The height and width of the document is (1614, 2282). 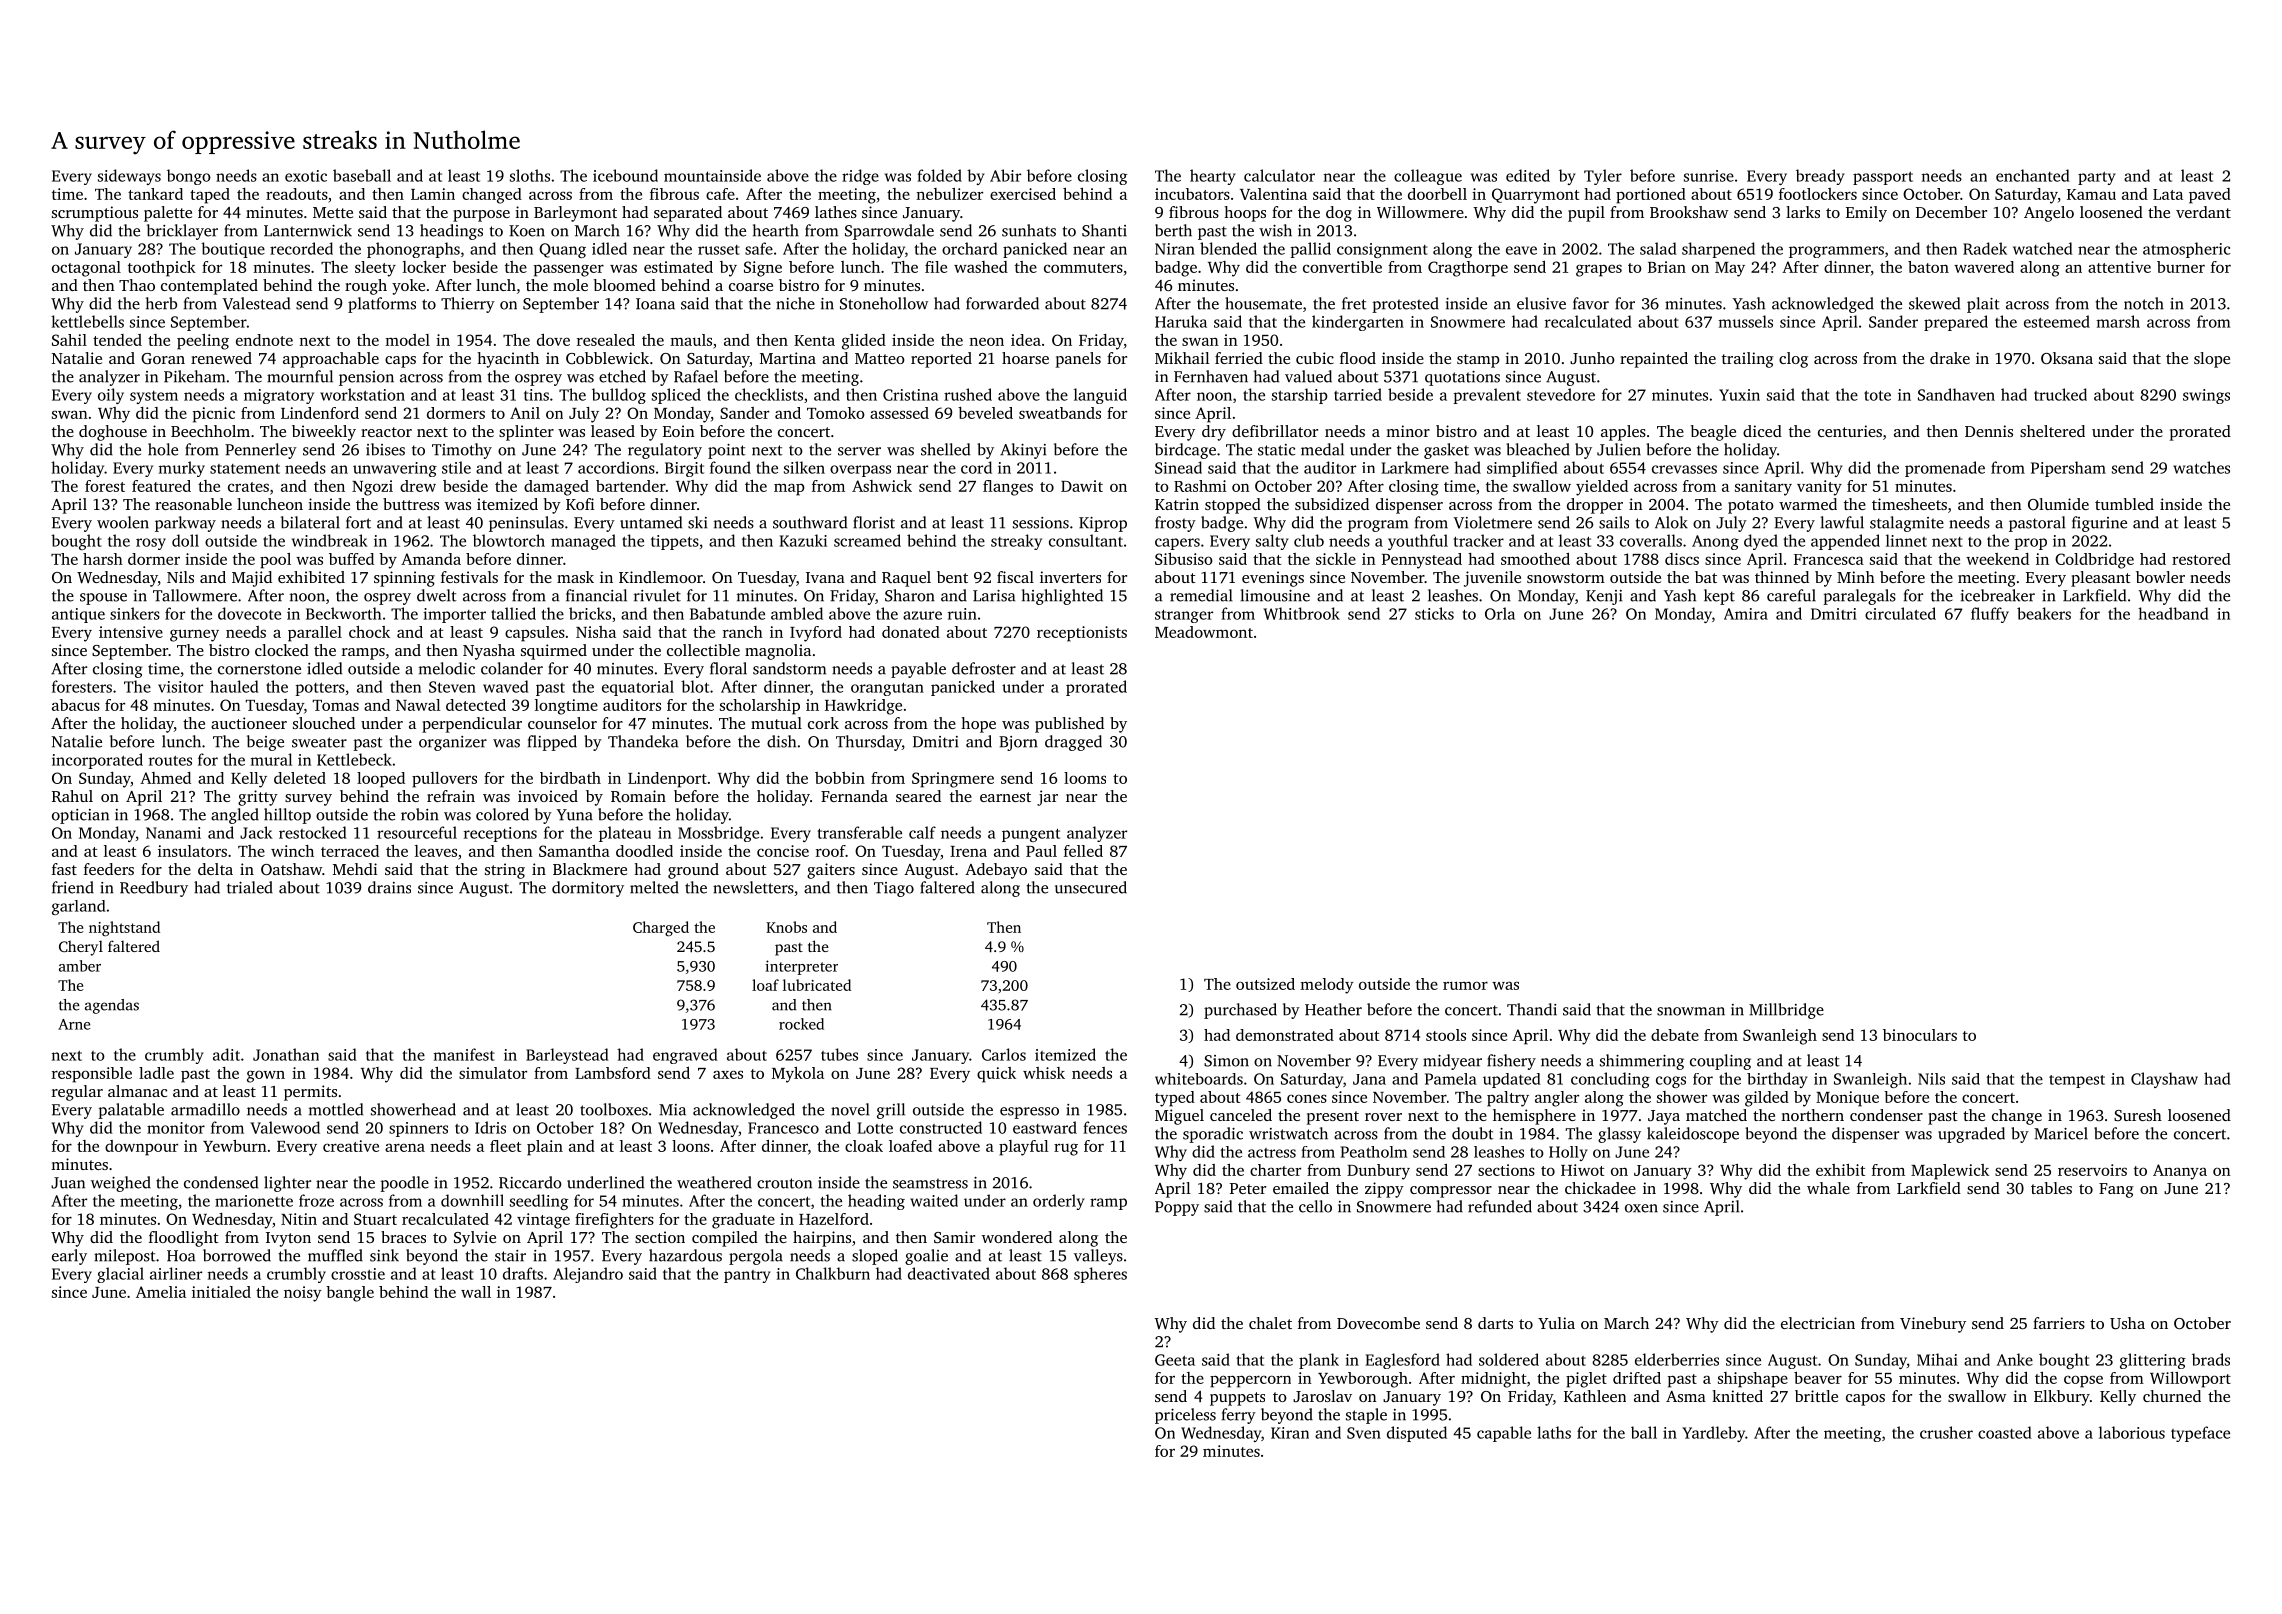 I want to click on feeders, so click(x=109, y=869).
